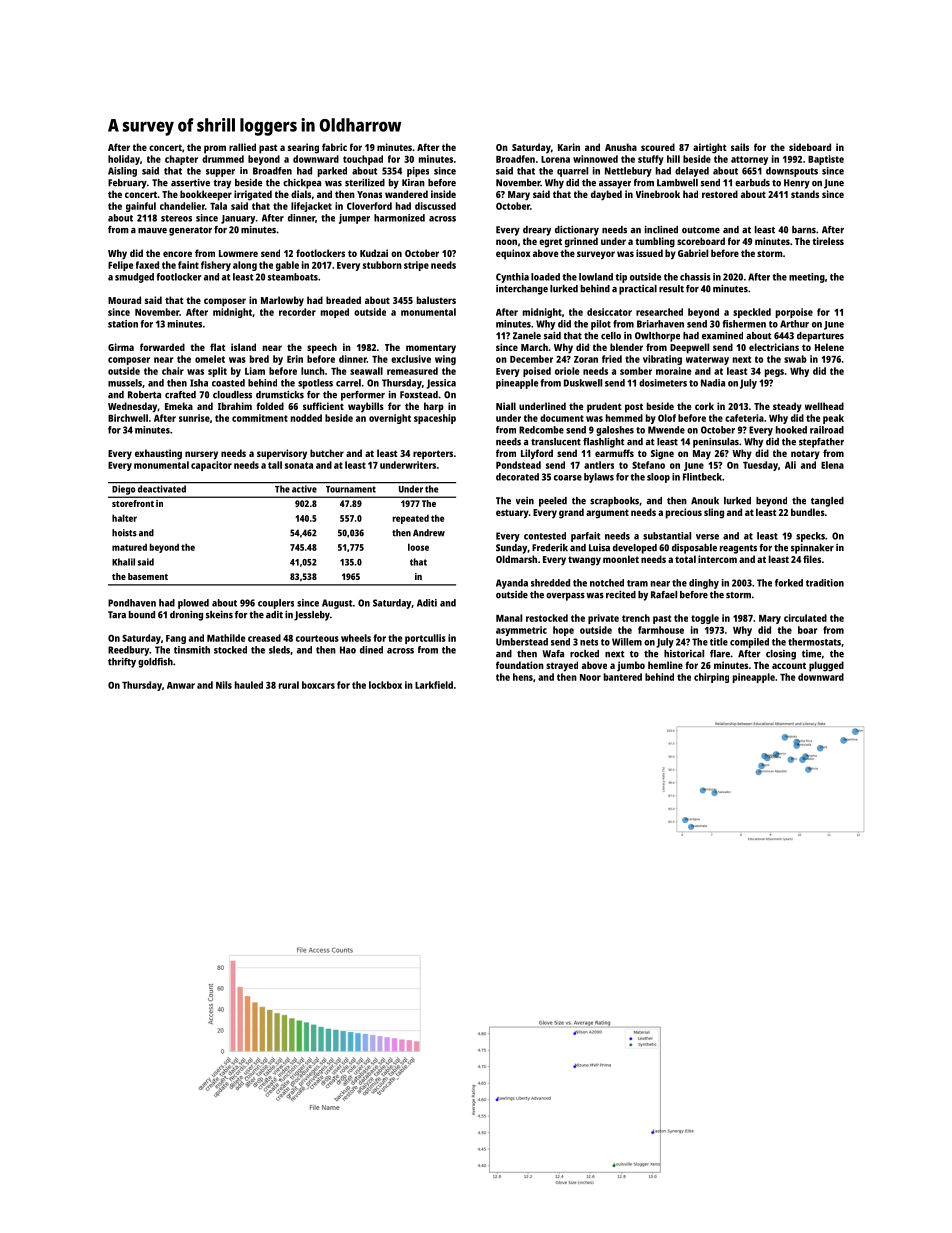 The image size is (952, 1233). What do you see at coordinates (752, 183) in the document?
I see `earbuds` at bounding box center [752, 183].
